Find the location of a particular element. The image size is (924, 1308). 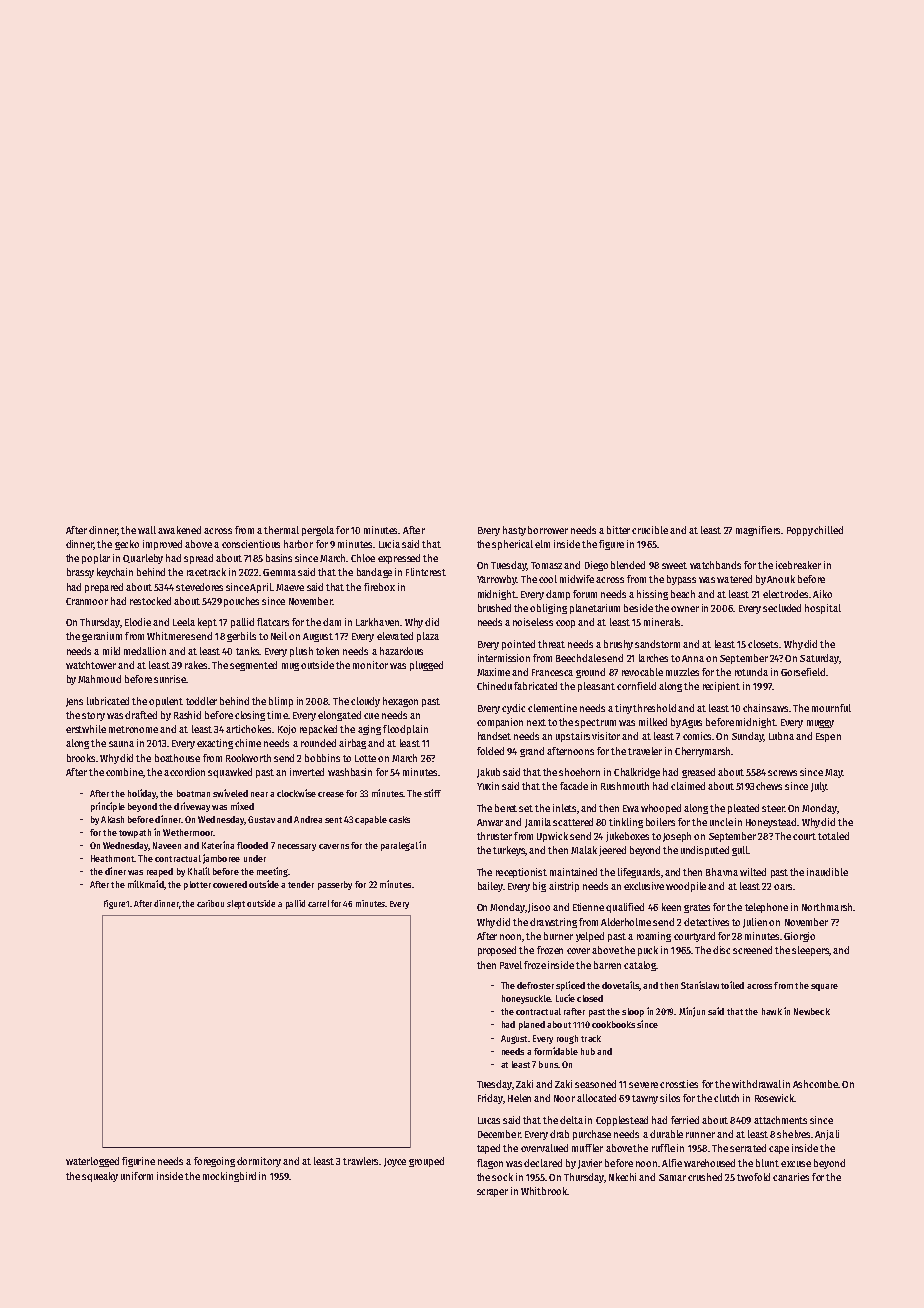

floodplain is located at coordinates (405, 730).
